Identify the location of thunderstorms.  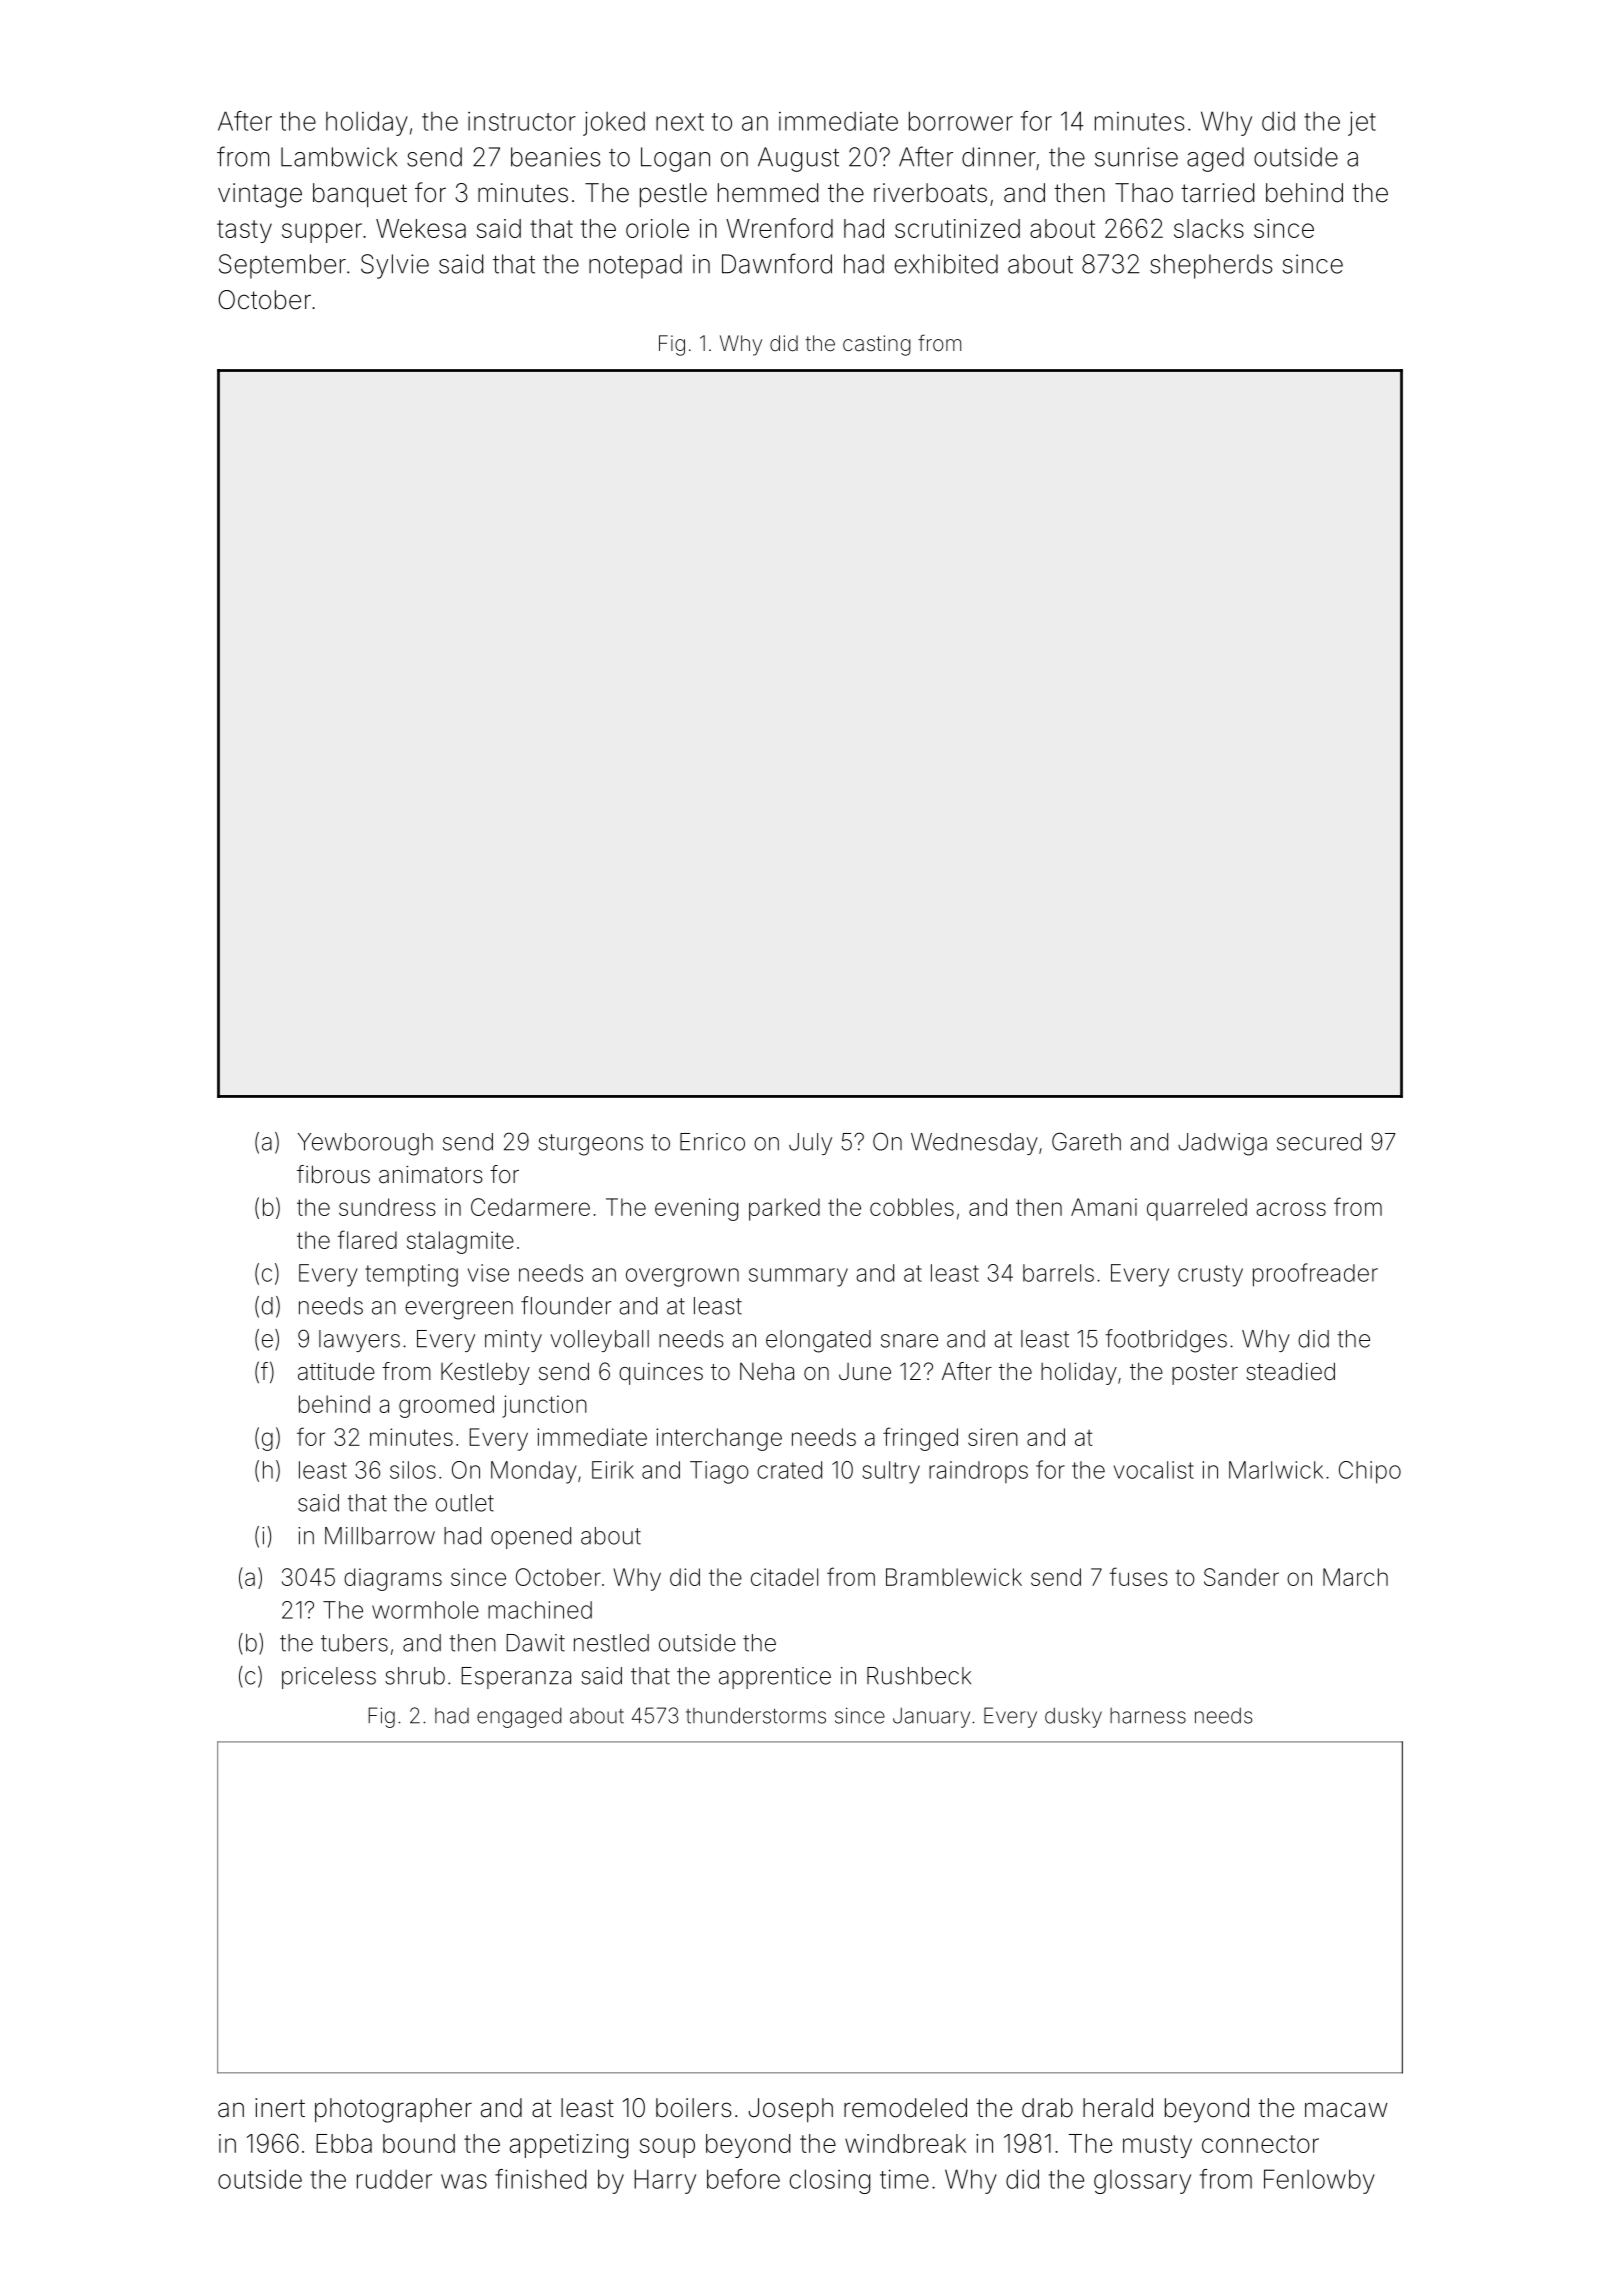
(756, 1715).
